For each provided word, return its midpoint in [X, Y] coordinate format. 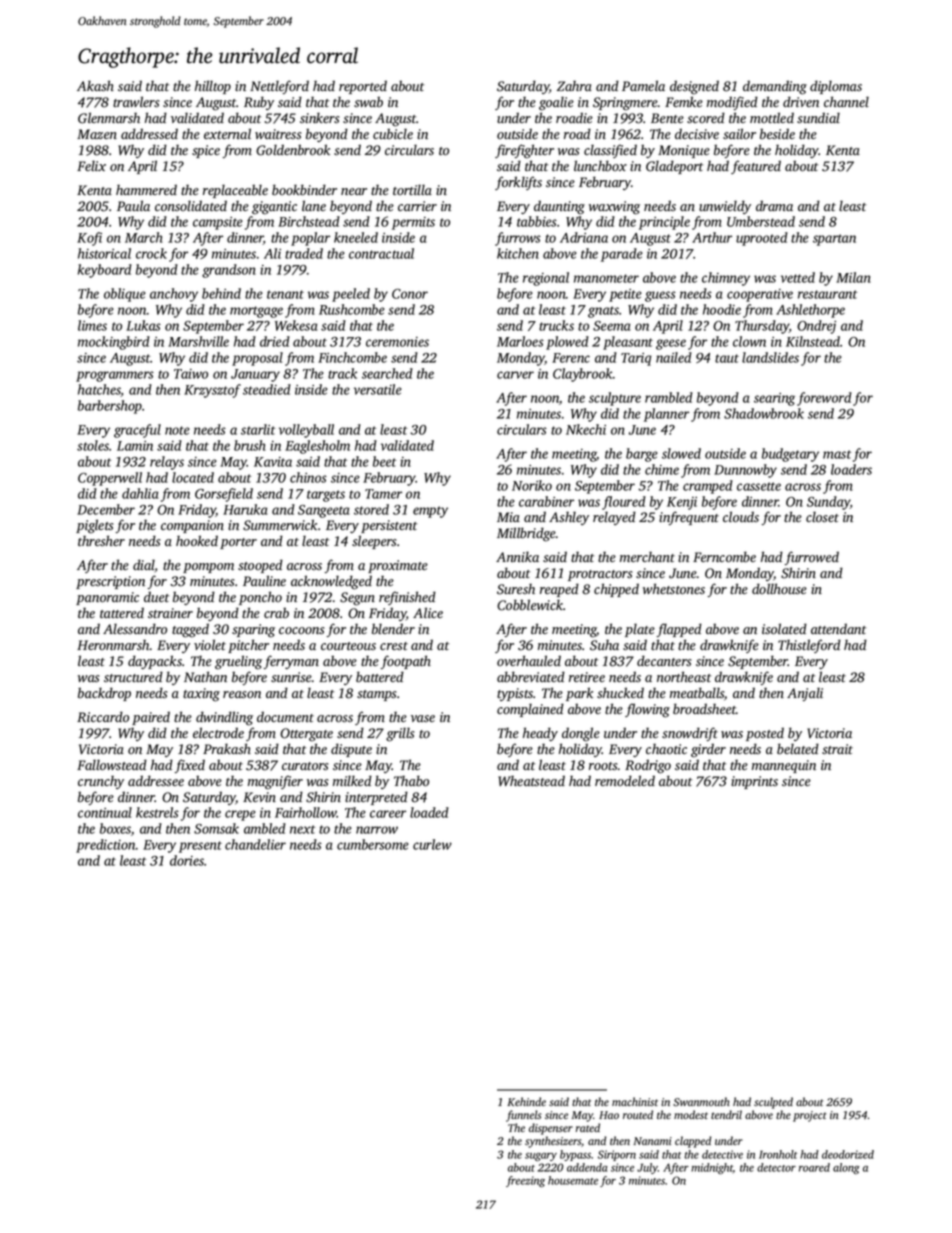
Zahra [574, 85]
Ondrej [816, 327]
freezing [525, 1181]
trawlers [136, 102]
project [809, 1116]
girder [708, 750]
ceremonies [397, 342]
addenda [587, 1167]
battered [380, 677]
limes [92, 325]
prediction [106, 846]
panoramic [107, 598]
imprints [754, 782]
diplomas [836, 87]
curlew [432, 844]
